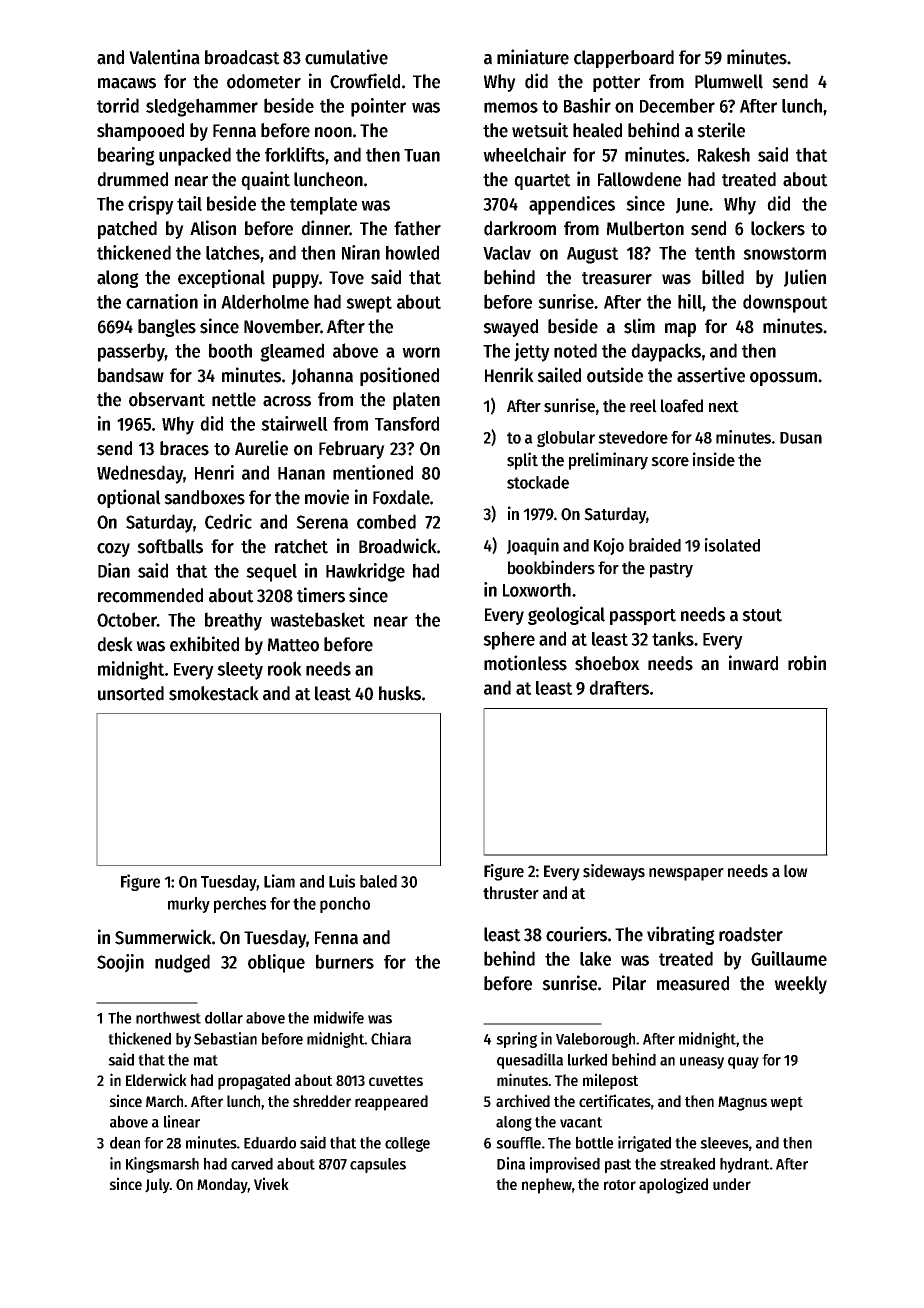 The width and height of the document is (924, 1308). Describe the element at coordinates (729, 81) in the document. I see `Plumwell` at that location.
